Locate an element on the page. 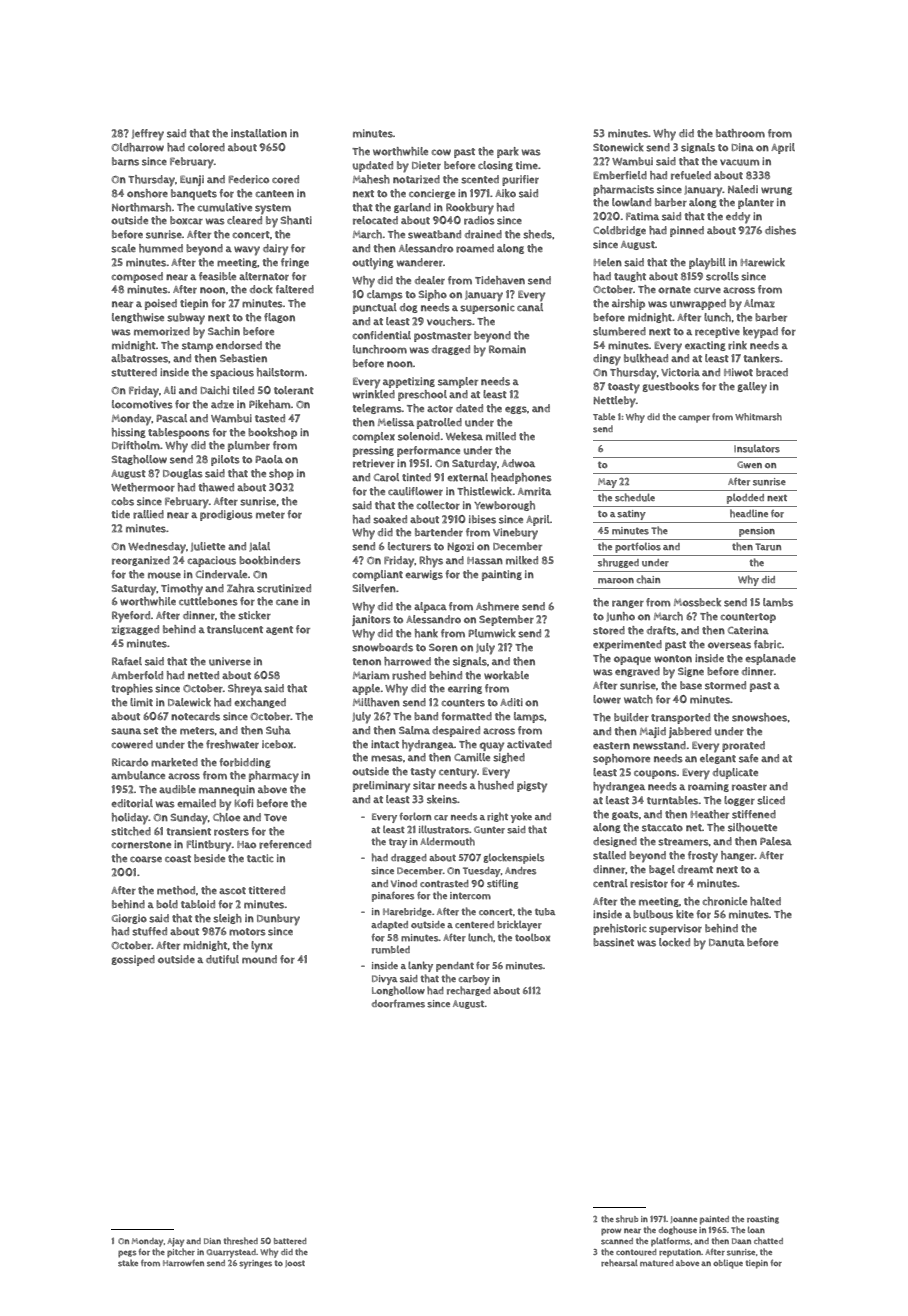  Joost is located at coordinates (295, 1263).
